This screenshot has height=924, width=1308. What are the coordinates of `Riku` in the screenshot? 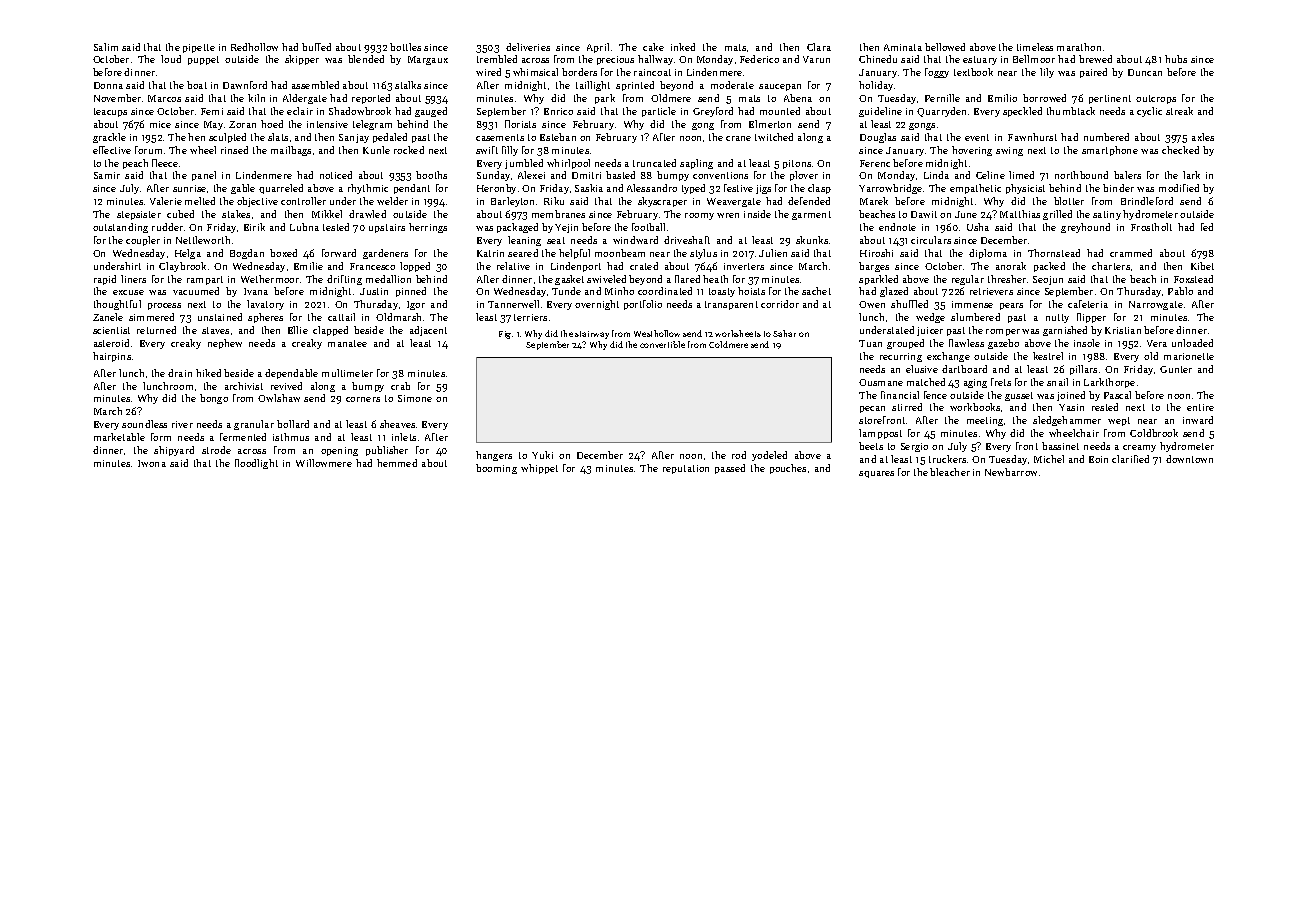 It's located at (554, 201).
